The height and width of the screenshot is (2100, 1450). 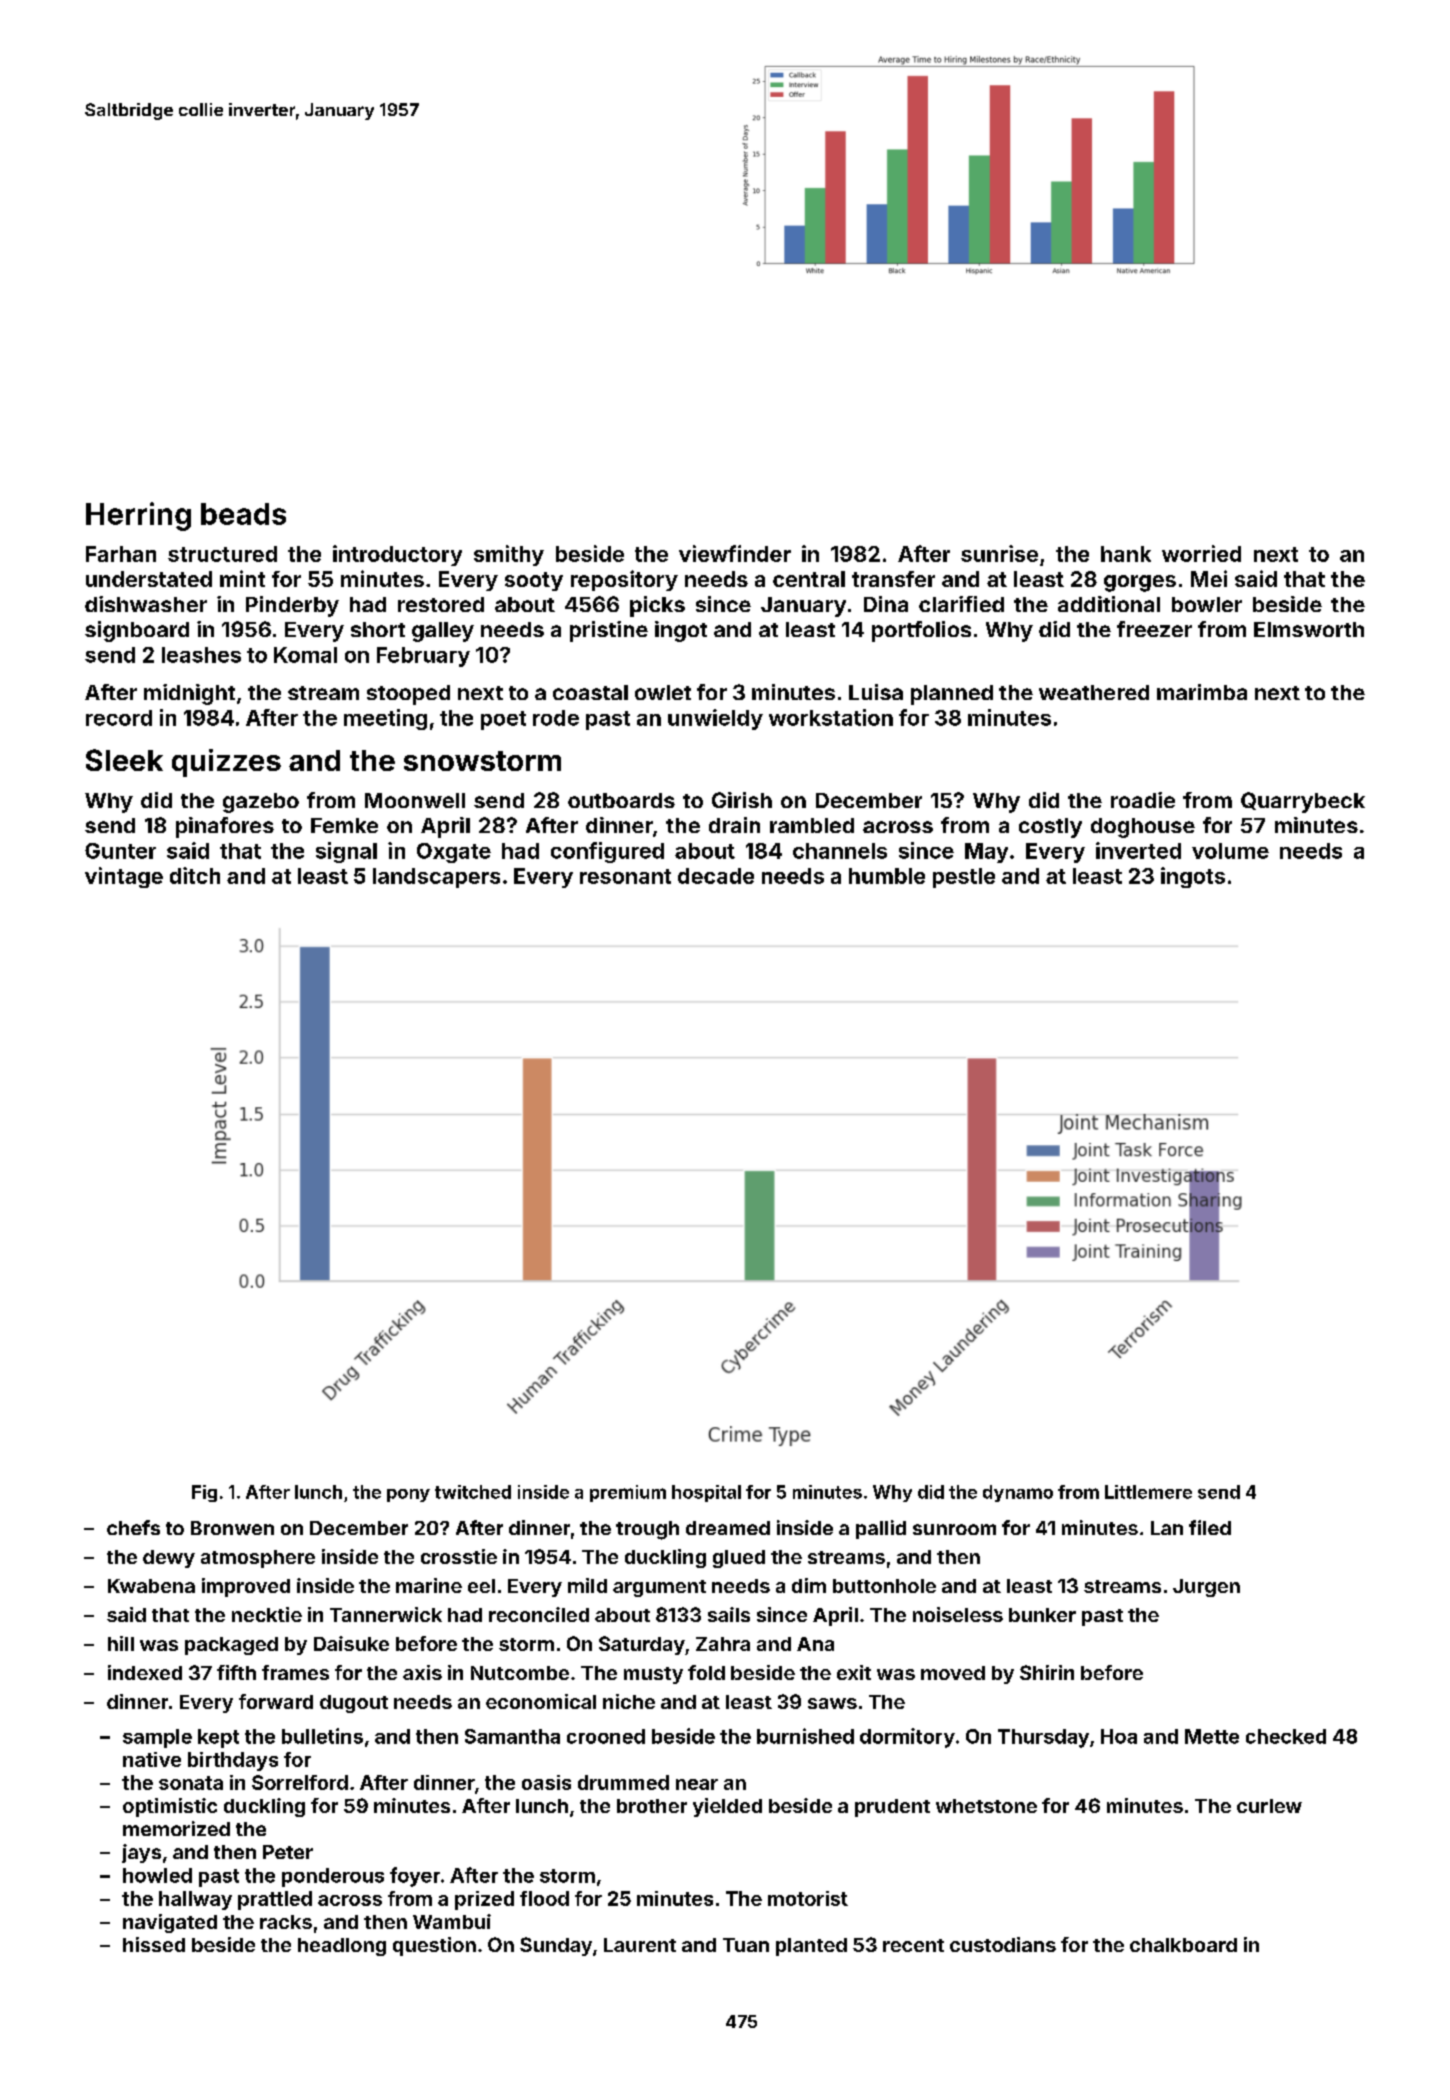 I want to click on question, so click(x=434, y=1946).
